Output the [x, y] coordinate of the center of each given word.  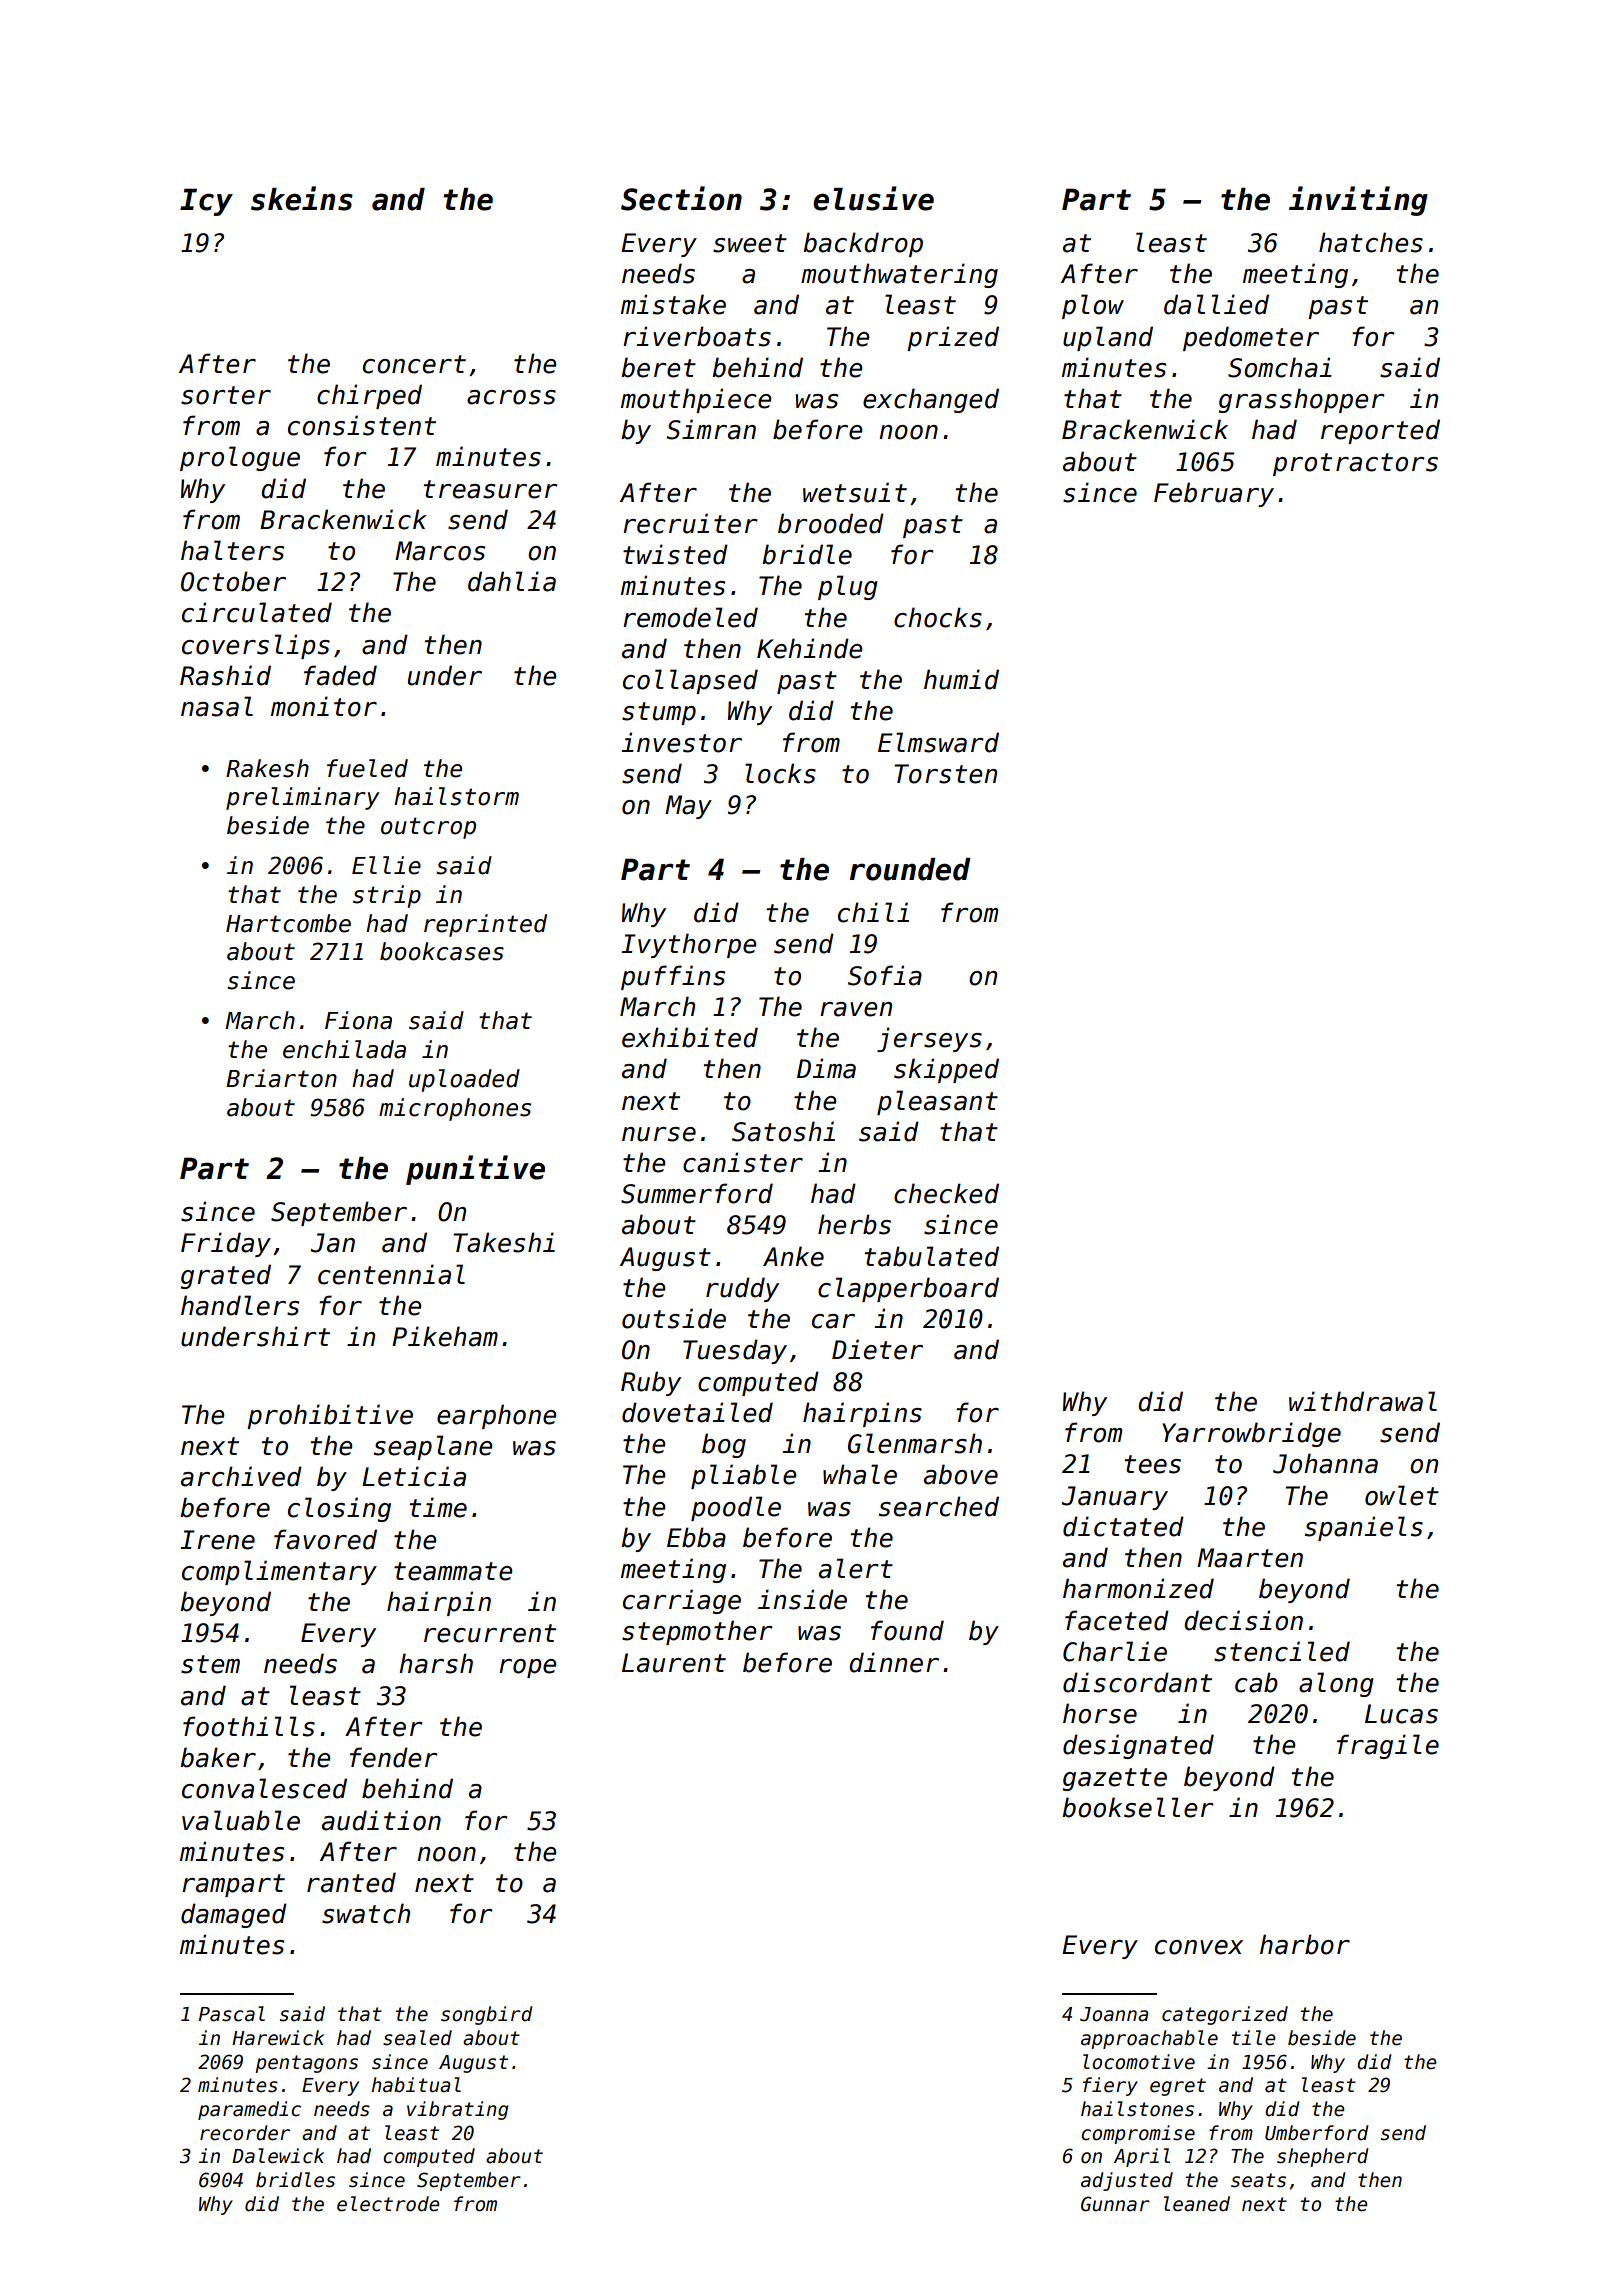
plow [1093, 306]
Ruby [651, 1383]
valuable [241, 1820]
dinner [894, 1662]
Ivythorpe [688, 945]
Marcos [440, 551]
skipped [946, 1070]
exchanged [931, 400]
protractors [1355, 464]
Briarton [281, 1078]
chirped [369, 396]
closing [339, 1509]
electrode [388, 2204]
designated [1138, 1746]
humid [961, 679]
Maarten [1250, 1558]
